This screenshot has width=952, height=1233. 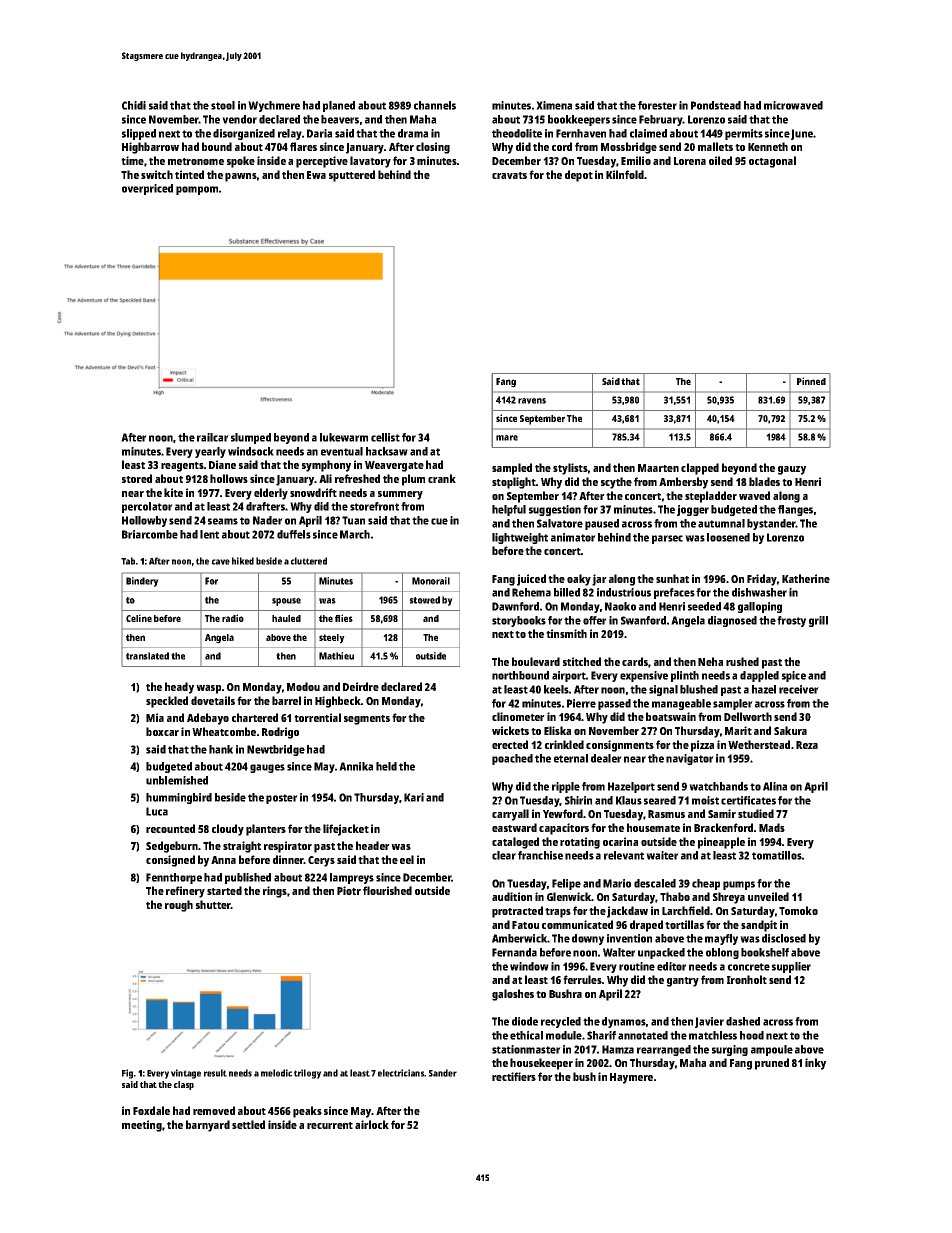 What do you see at coordinates (716, 105) in the screenshot?
I see `Pondstead` at bounding box center [716, 105].
